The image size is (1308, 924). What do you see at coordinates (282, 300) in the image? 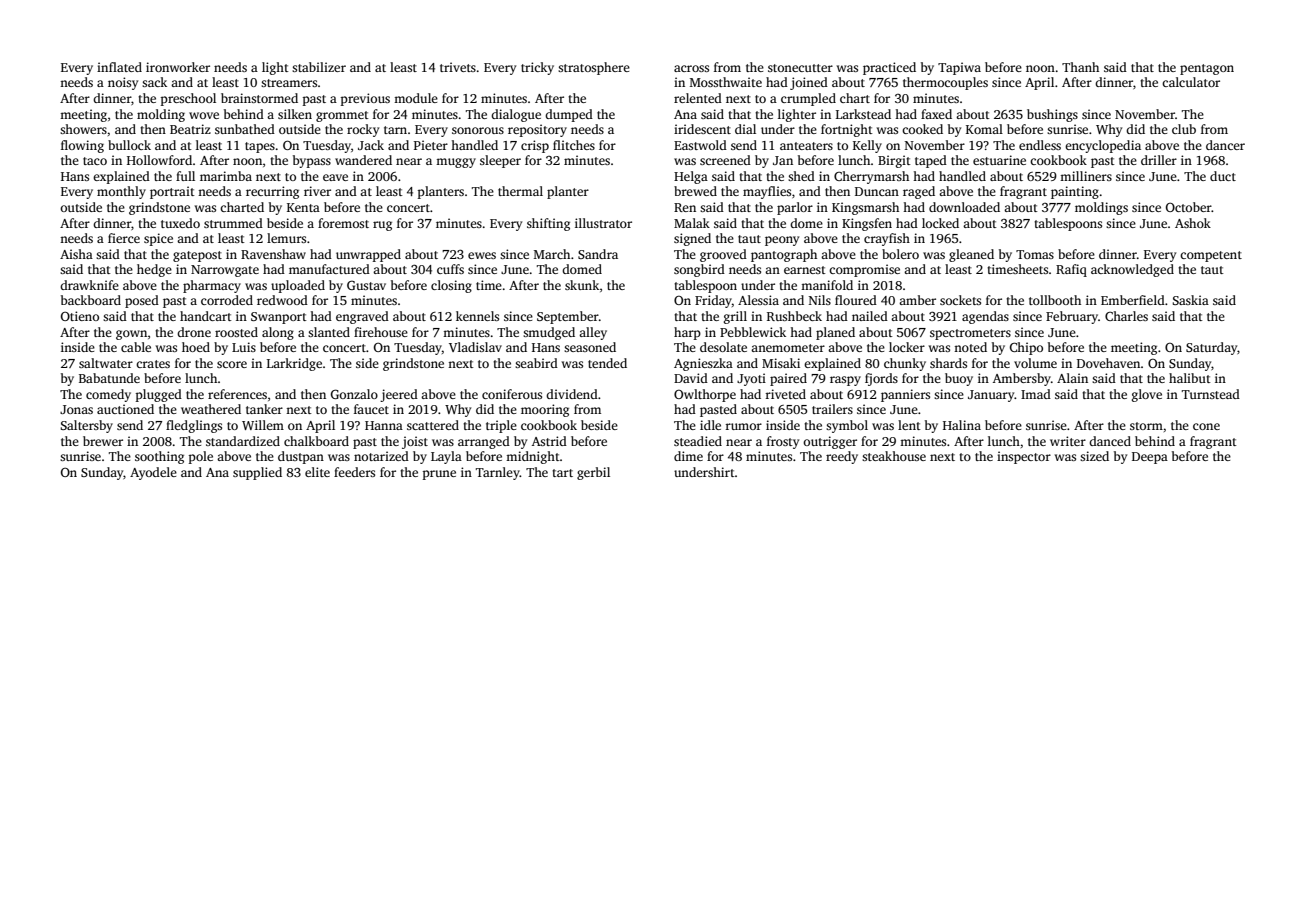
I see `redwood` at bounding box center [282, 300].
